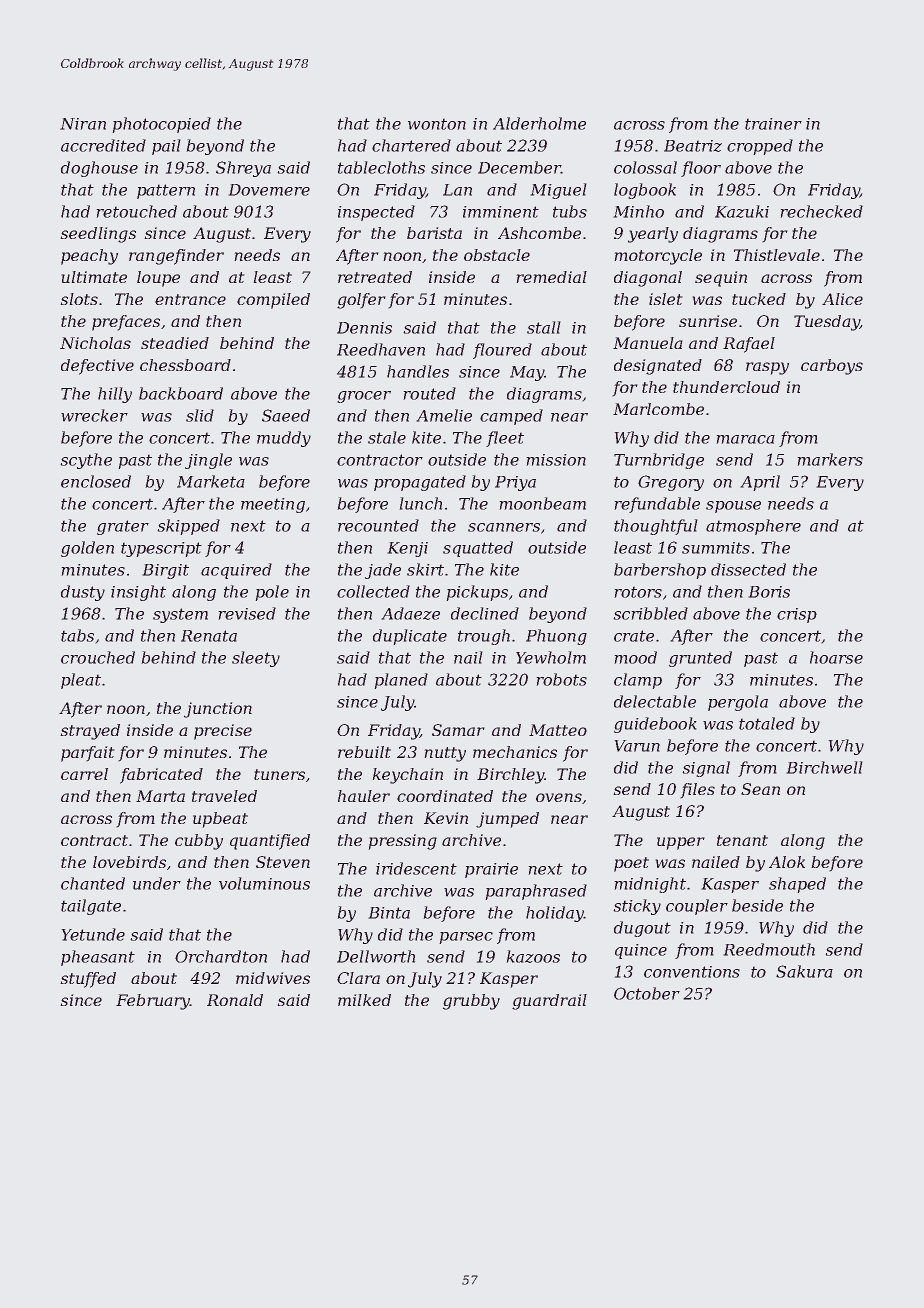 This page has width=924, height=1308. What do you see at coordinates (220, 820) in the page?
I see `upbeat` at bounding box center [220, 820].
